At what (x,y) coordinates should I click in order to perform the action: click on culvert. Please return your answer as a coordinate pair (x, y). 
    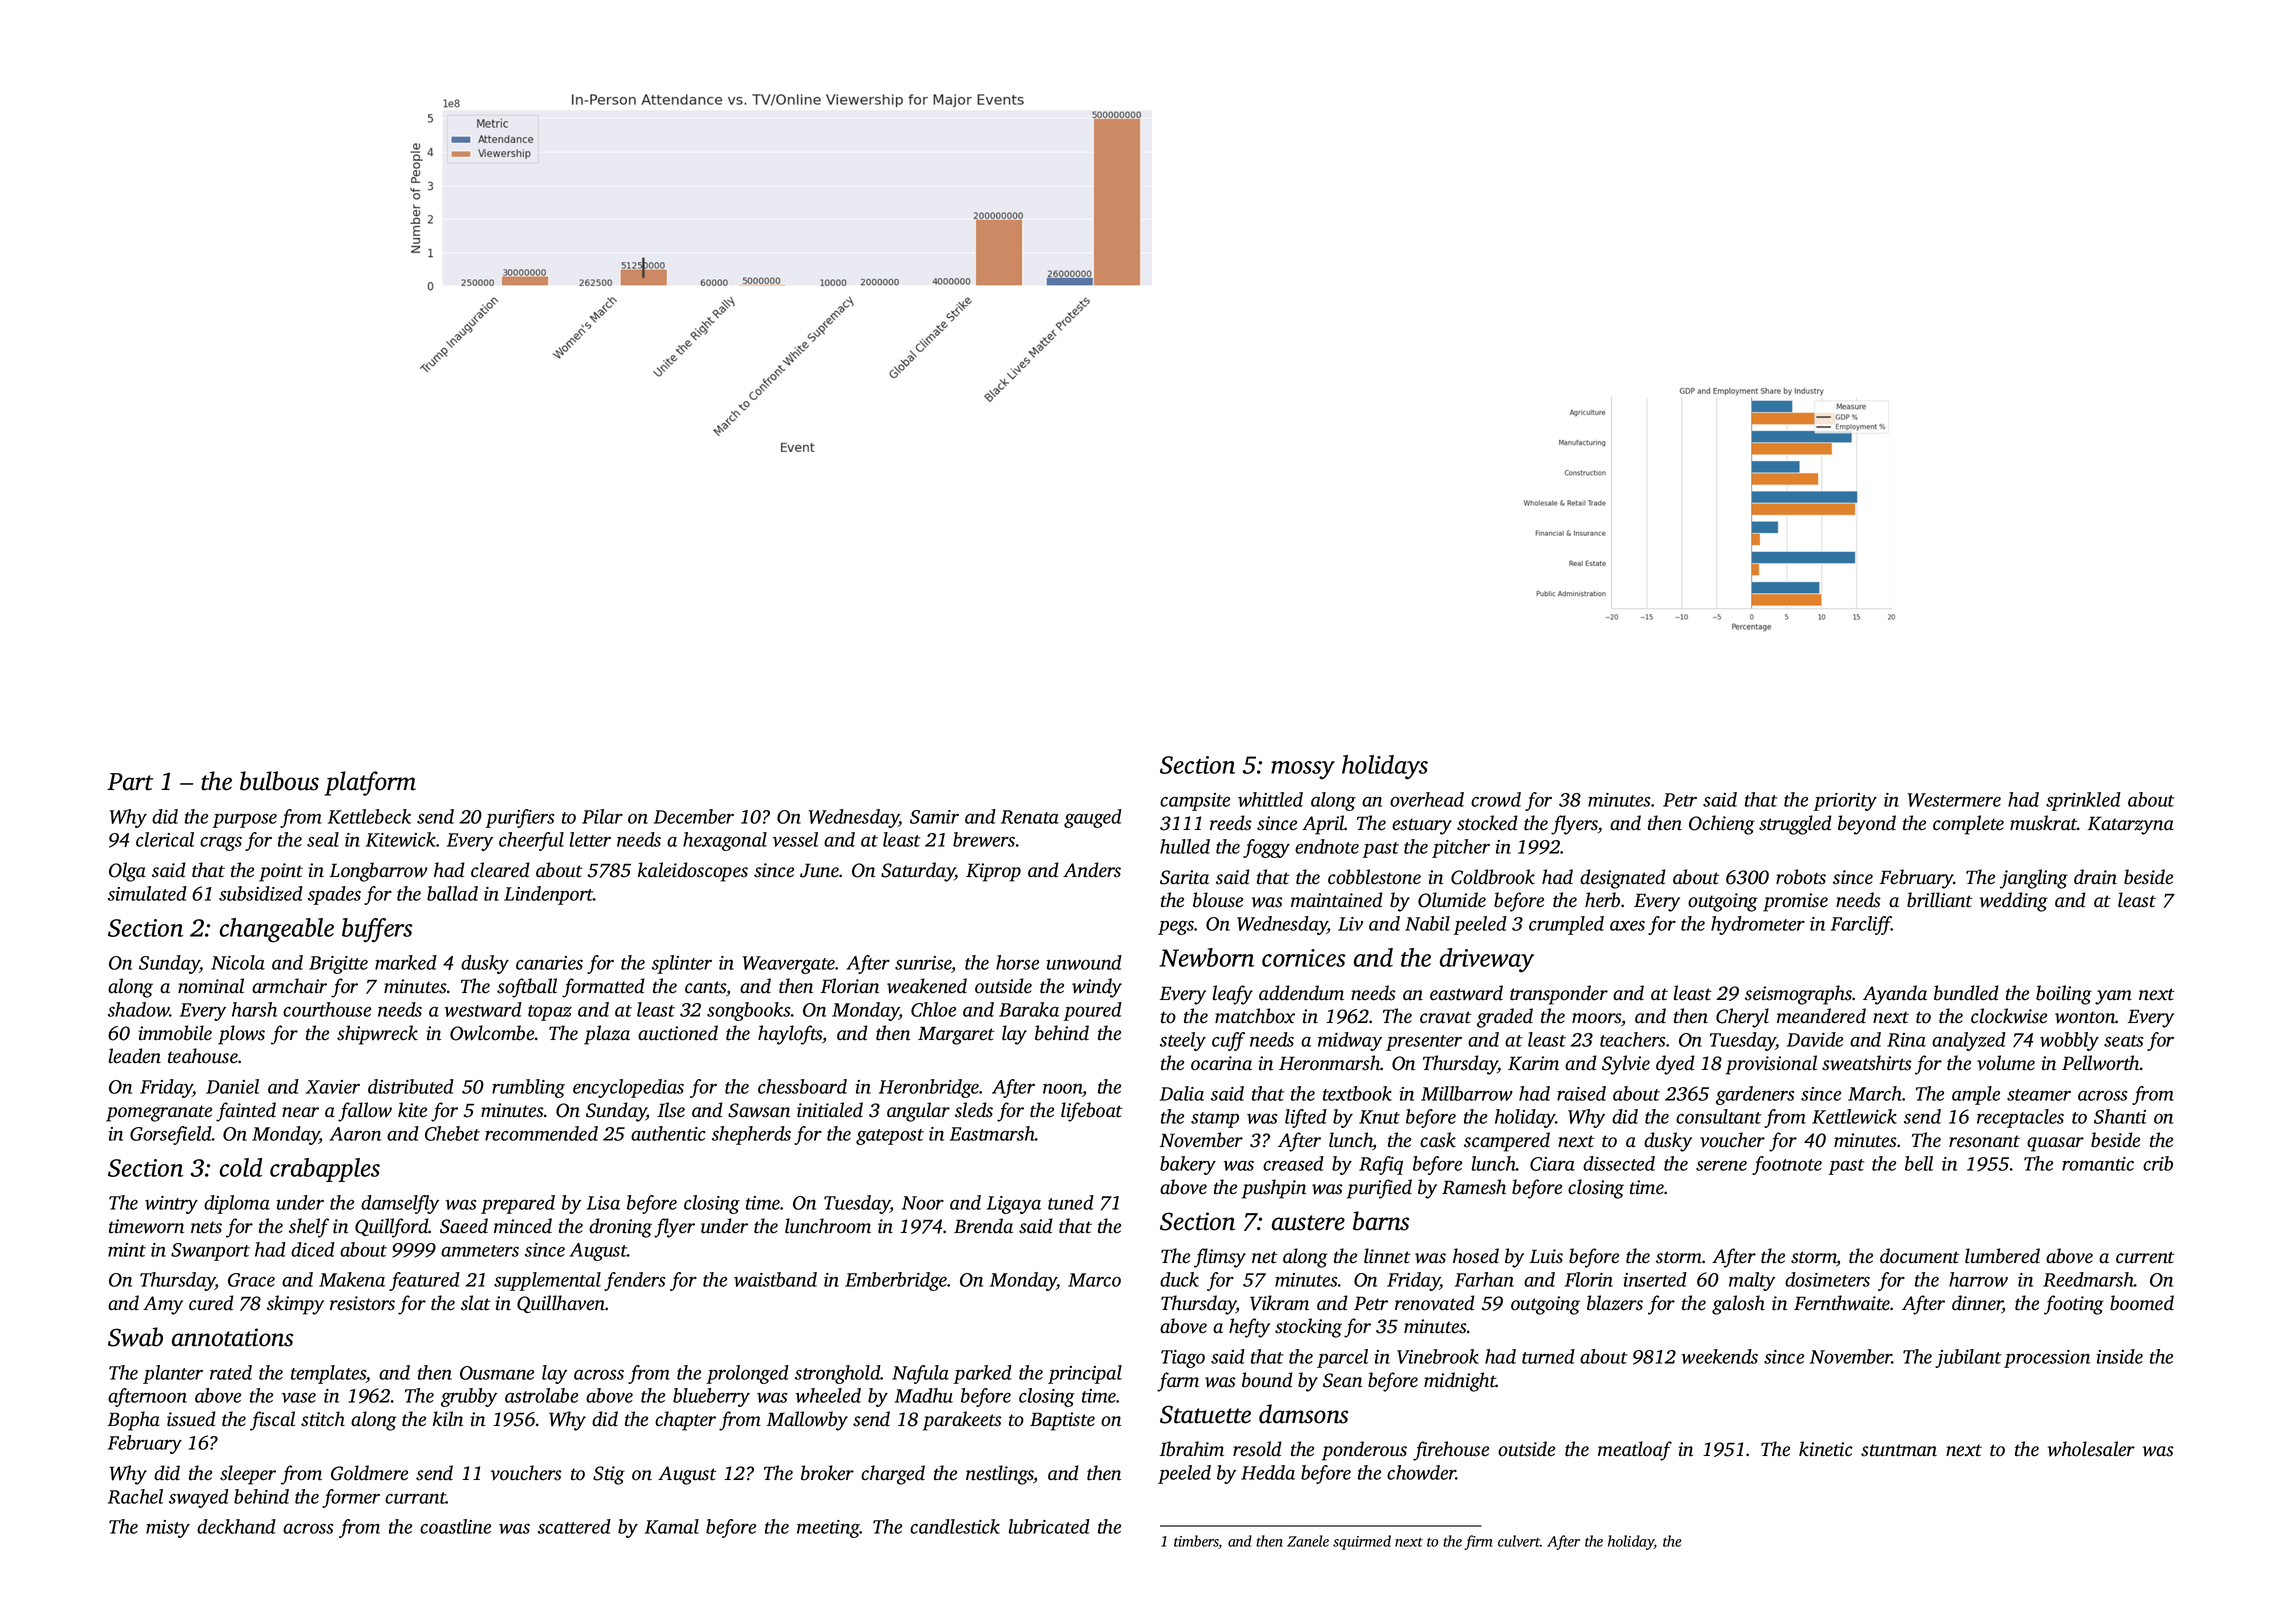
    Looking at the image, I should click on (1519, 1541).
